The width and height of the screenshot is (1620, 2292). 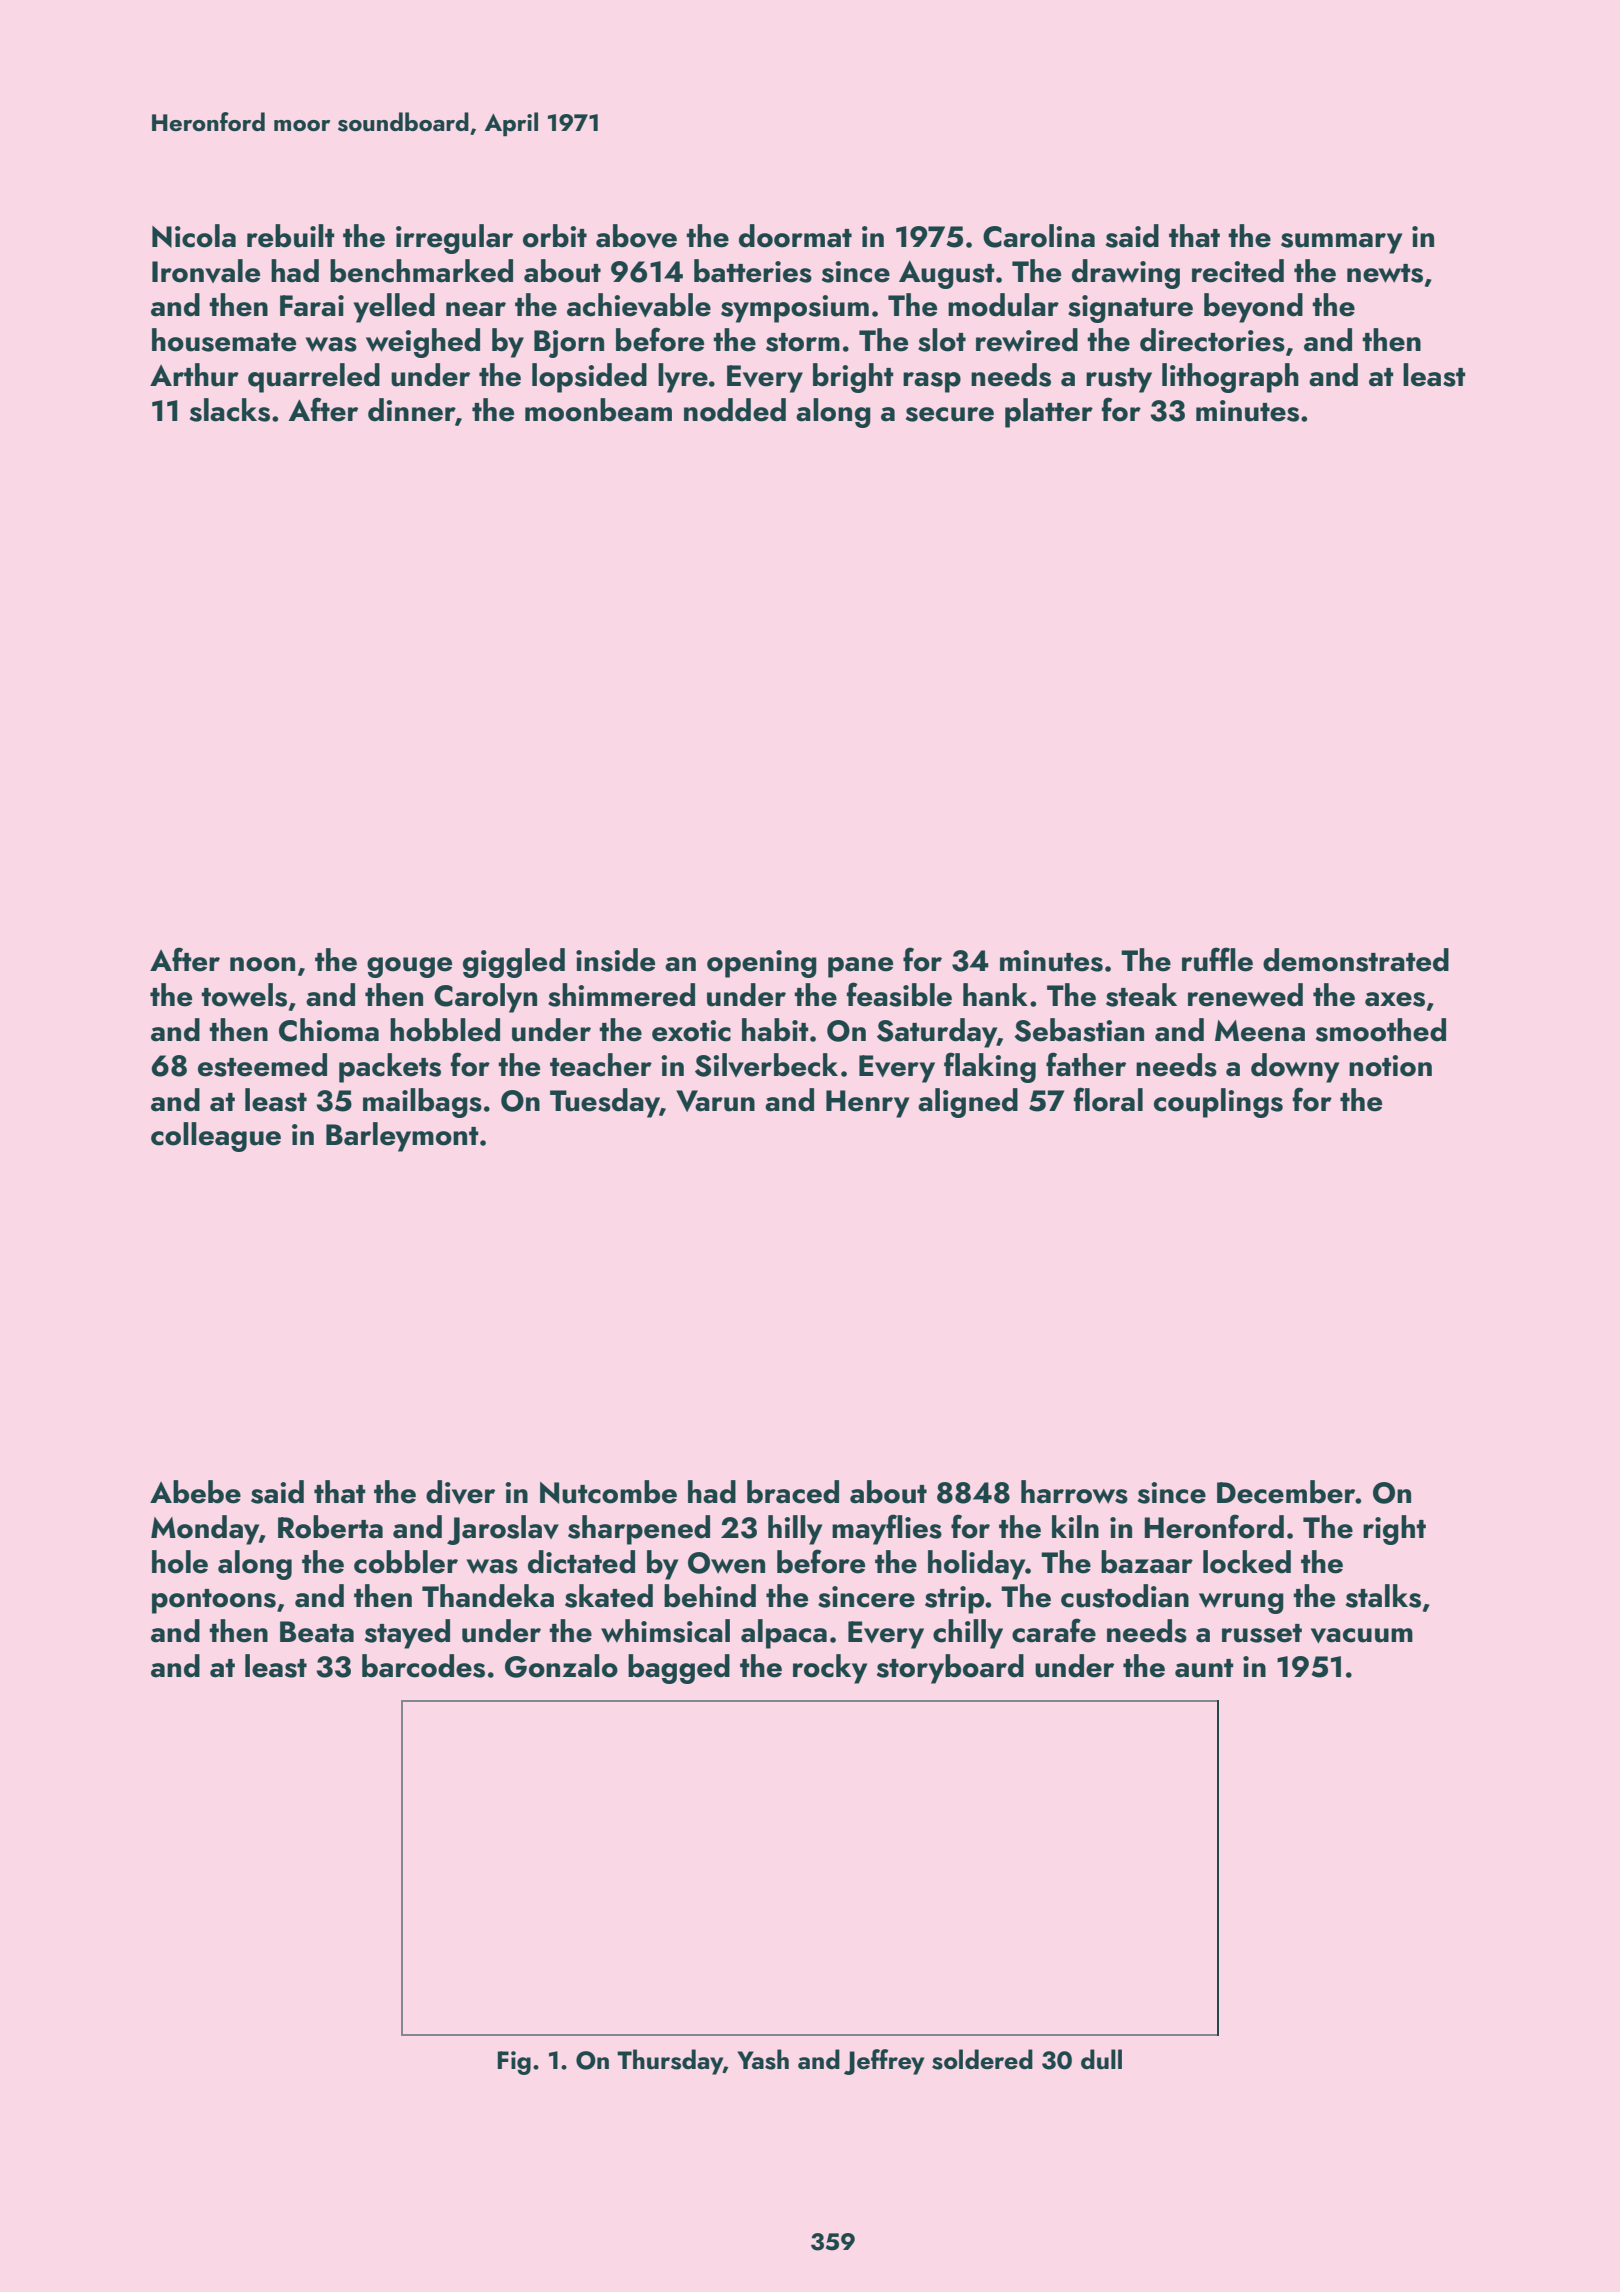 I want to click on packets, so click(x=390, y=1068).
